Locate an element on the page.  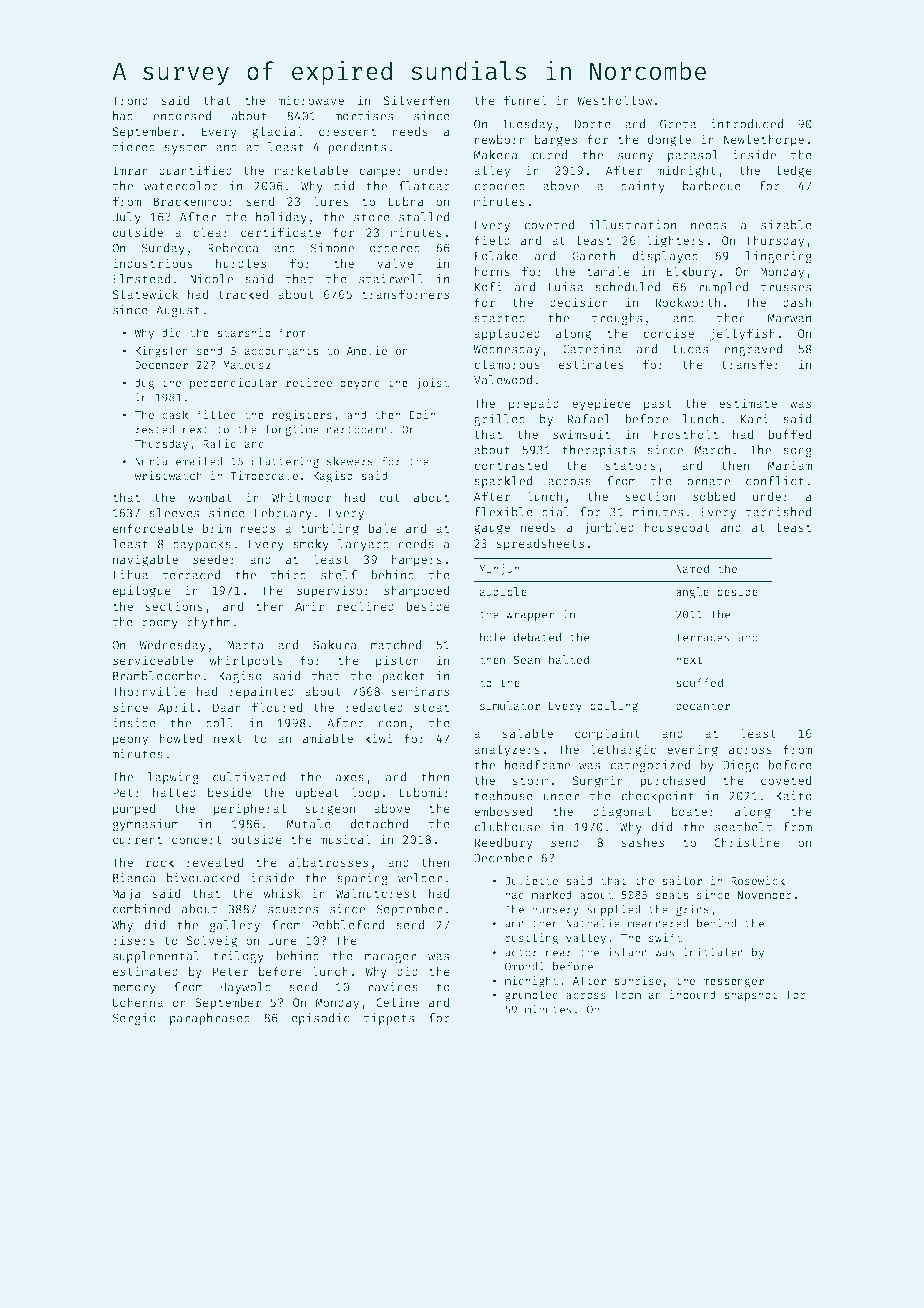
endorsed is located at coordinates (182, 116).
